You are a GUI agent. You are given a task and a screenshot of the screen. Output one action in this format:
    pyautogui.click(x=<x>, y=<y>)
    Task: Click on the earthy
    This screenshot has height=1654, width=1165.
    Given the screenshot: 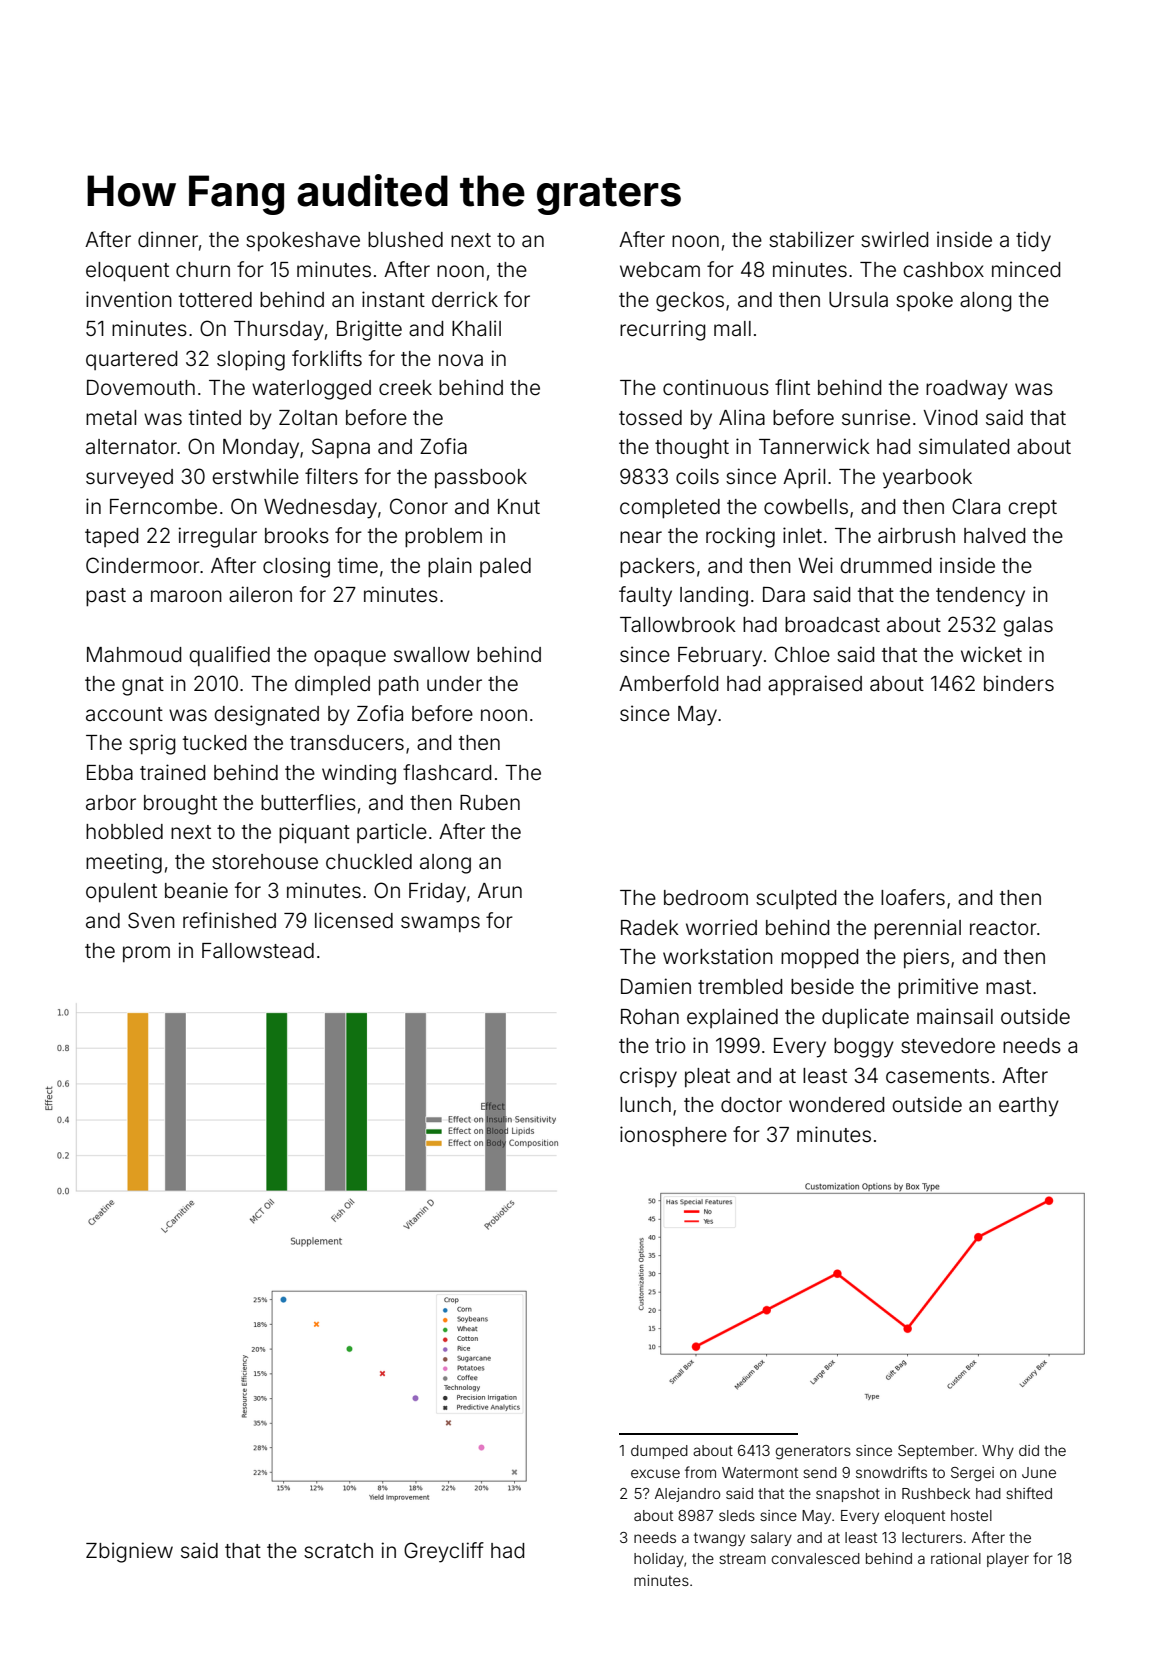 What is the action you would take?
    pyautogui.click(x=1029, y=1107)
